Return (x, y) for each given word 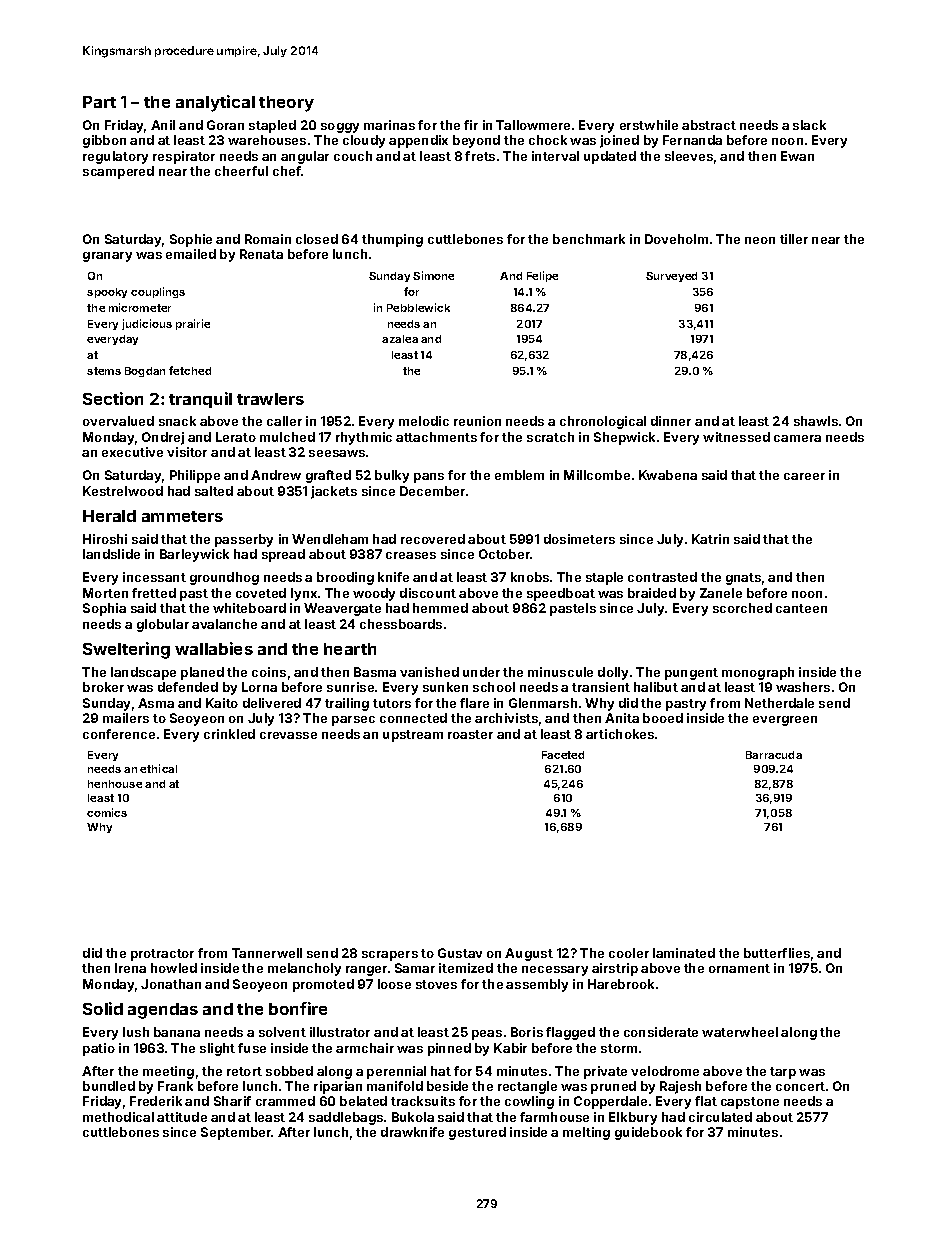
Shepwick (624, 438)
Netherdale (779, 703)
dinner (671, 421)
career (804, 476)
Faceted (563, 755)
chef (287, 171)
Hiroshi (105, 539)
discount (428, 593)
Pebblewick (418, 307)
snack (177, 421)
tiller (794, 239)
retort (244, 1071)
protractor (162, 955)
